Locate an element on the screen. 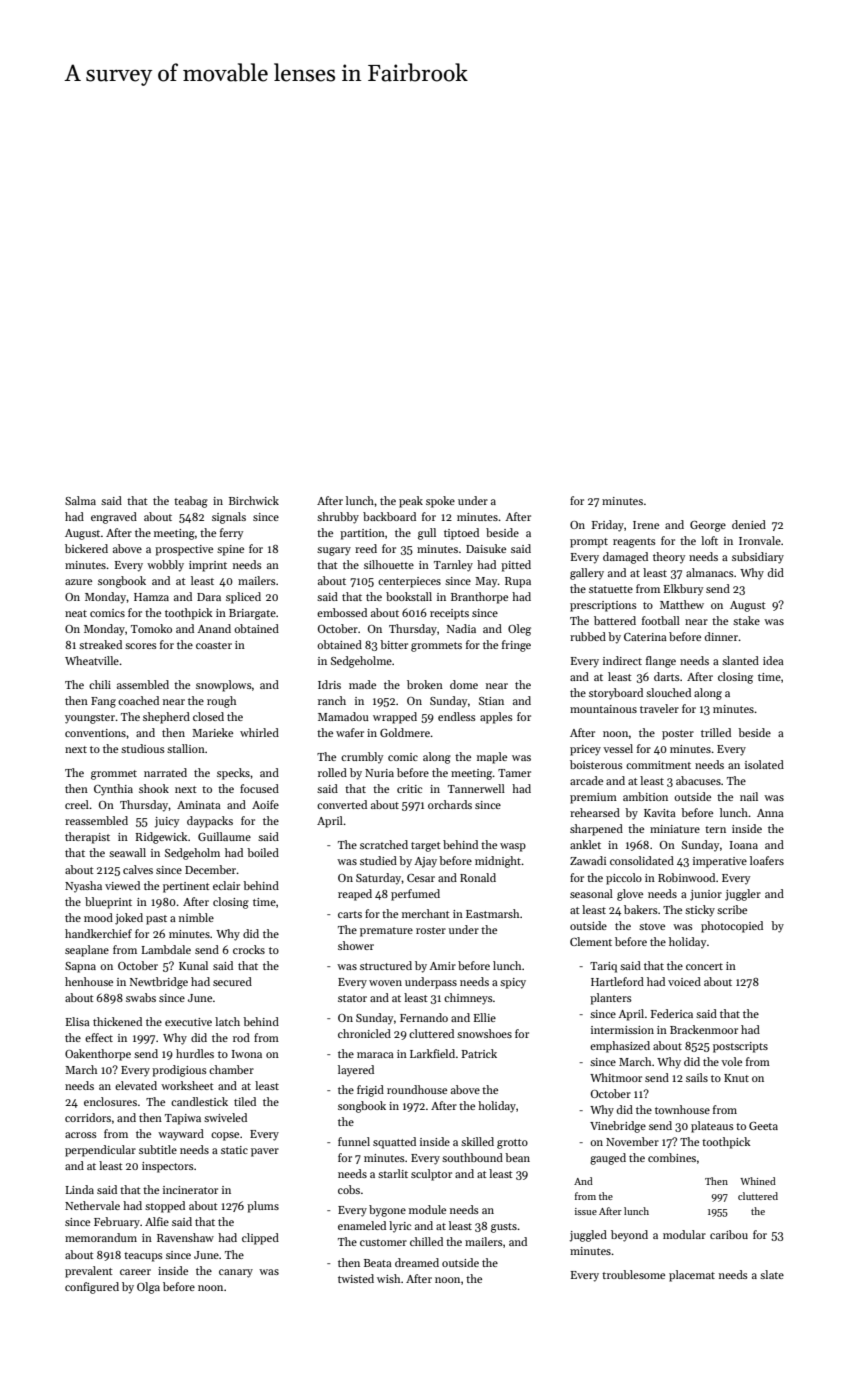 Image resolution: width=849 pixels, height=1400 pixels. coached is located at coordinates (138, 700).
